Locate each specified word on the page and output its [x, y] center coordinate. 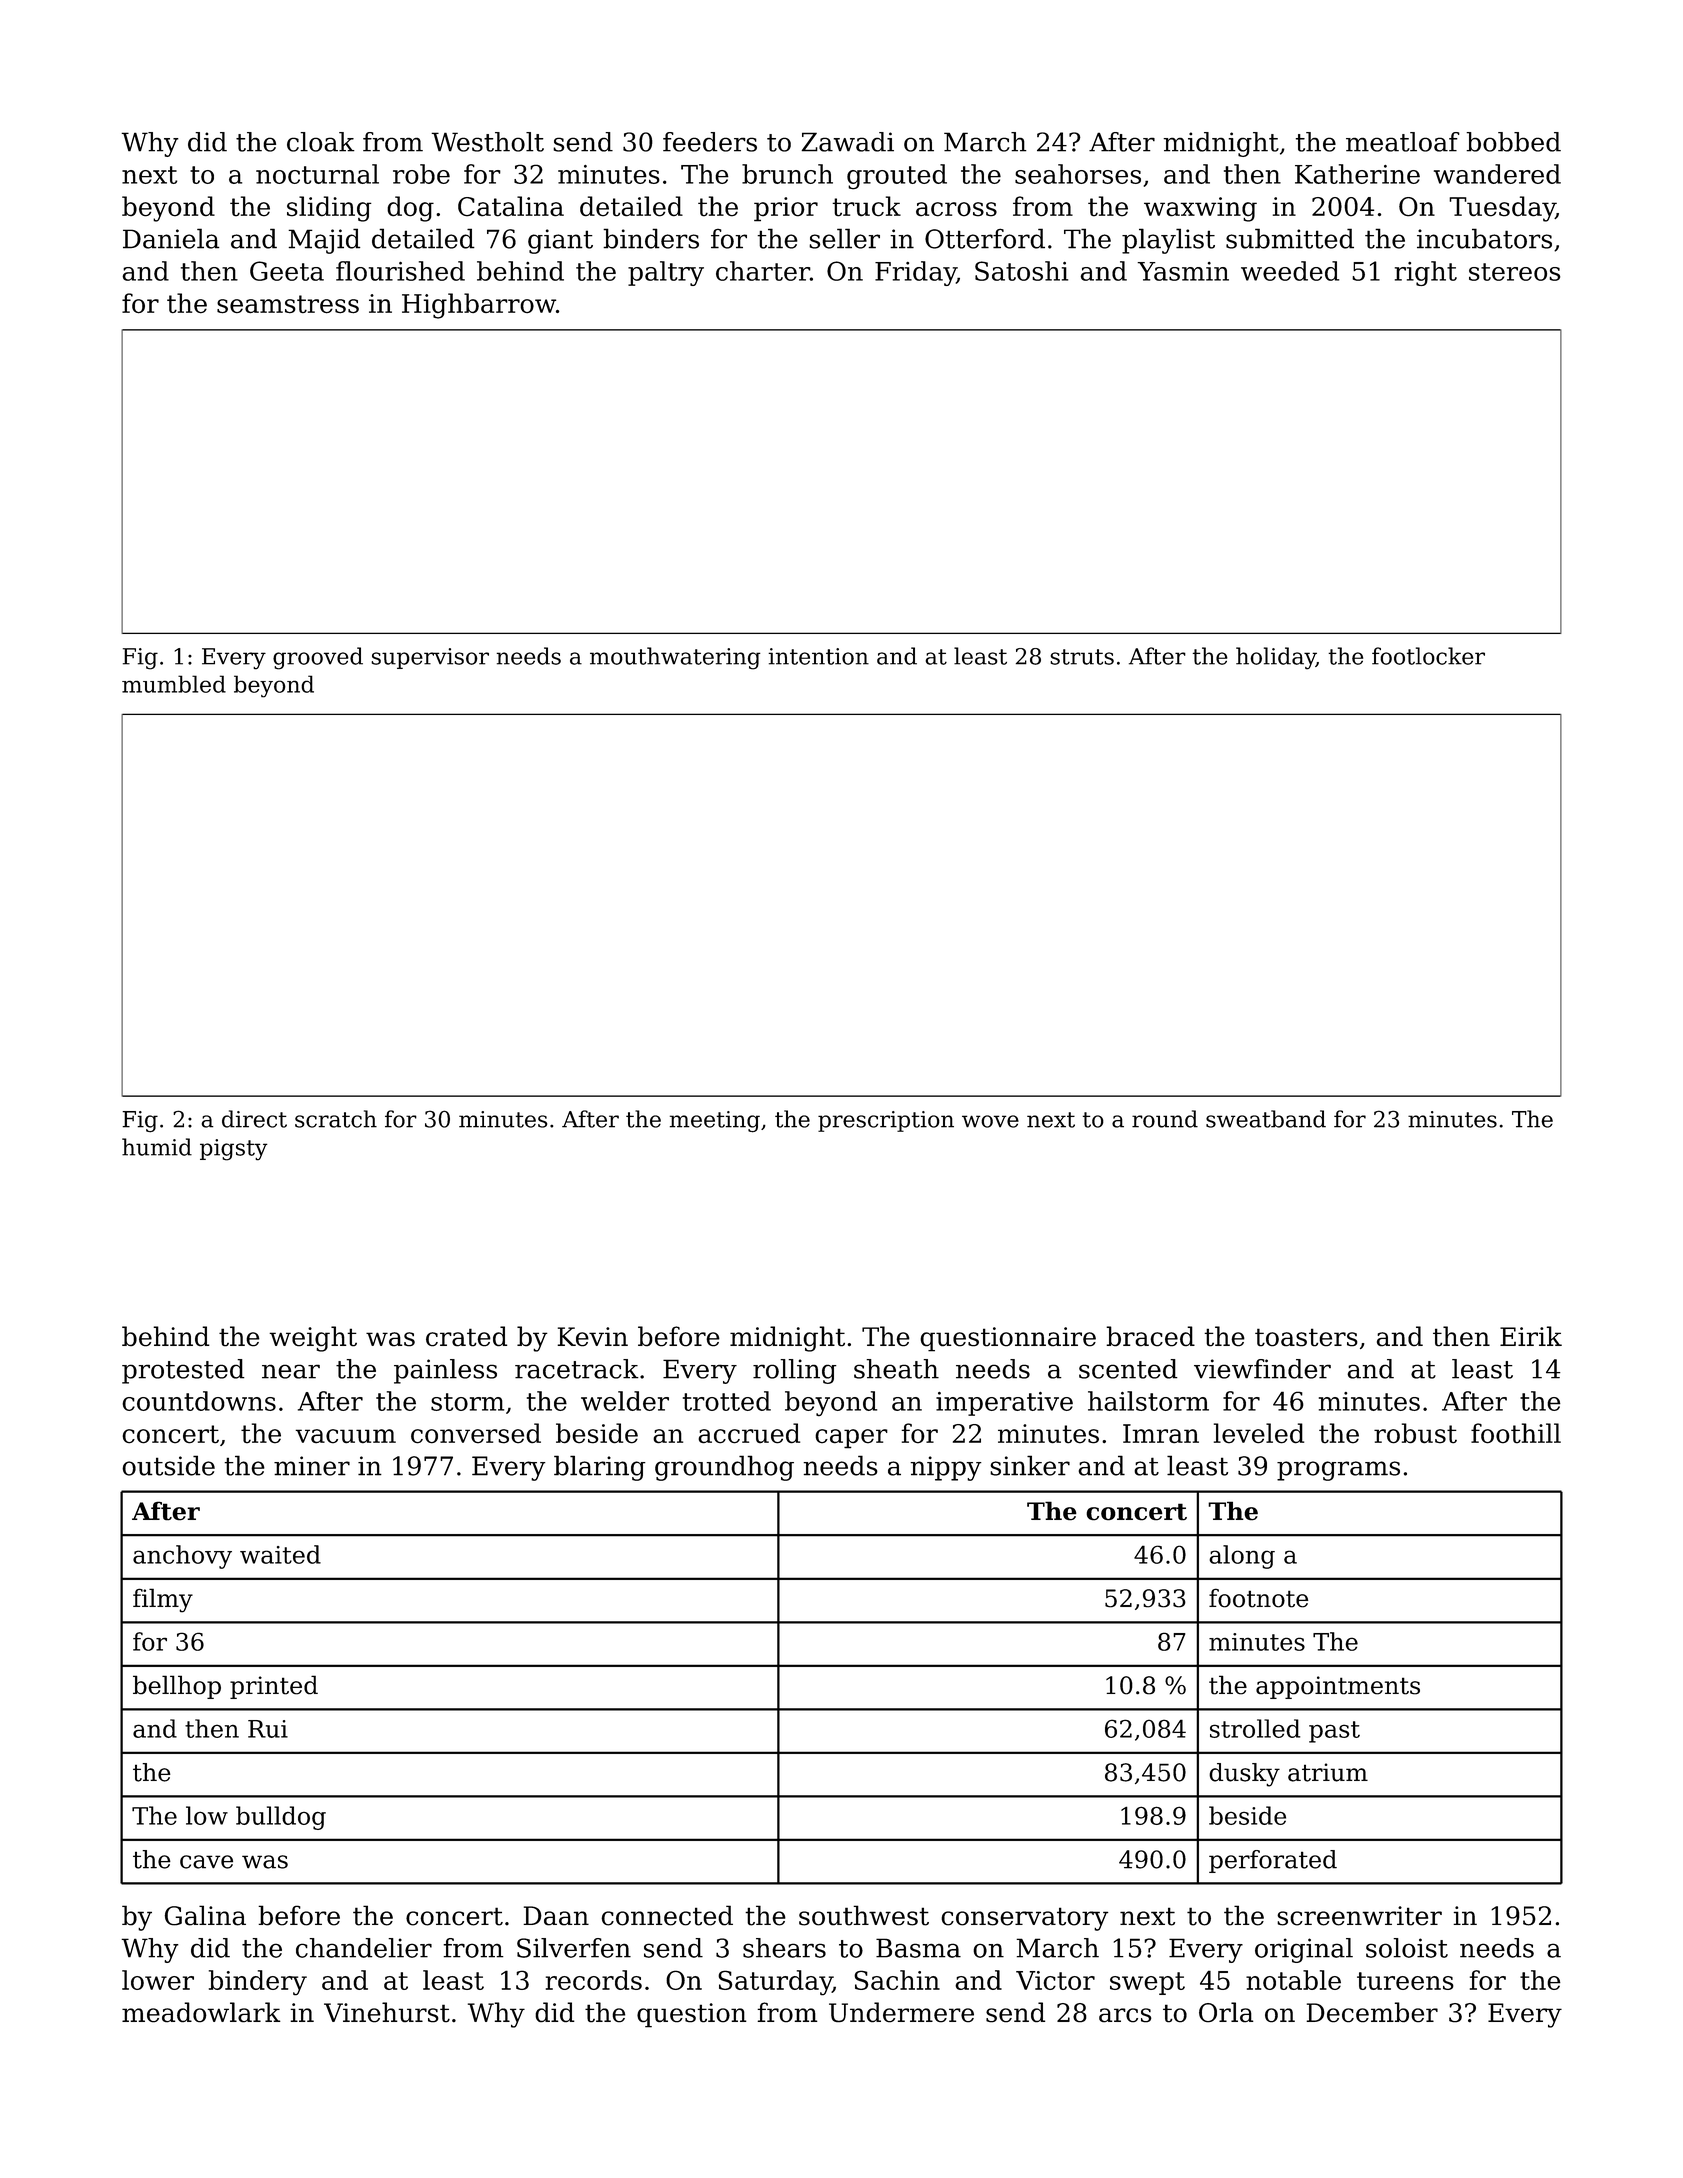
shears [784, 1948]
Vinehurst [387, 2012]
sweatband [1266, 1119]
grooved [318, 658]
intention [818, 656]
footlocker [1428, 656]
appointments [1338, 1687]
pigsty [234, 1150]
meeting [715, 1122]
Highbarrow [479, 306]
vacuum [345, 1436]
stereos [1514, 272]
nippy [945, 1468]
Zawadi [847, 142]
